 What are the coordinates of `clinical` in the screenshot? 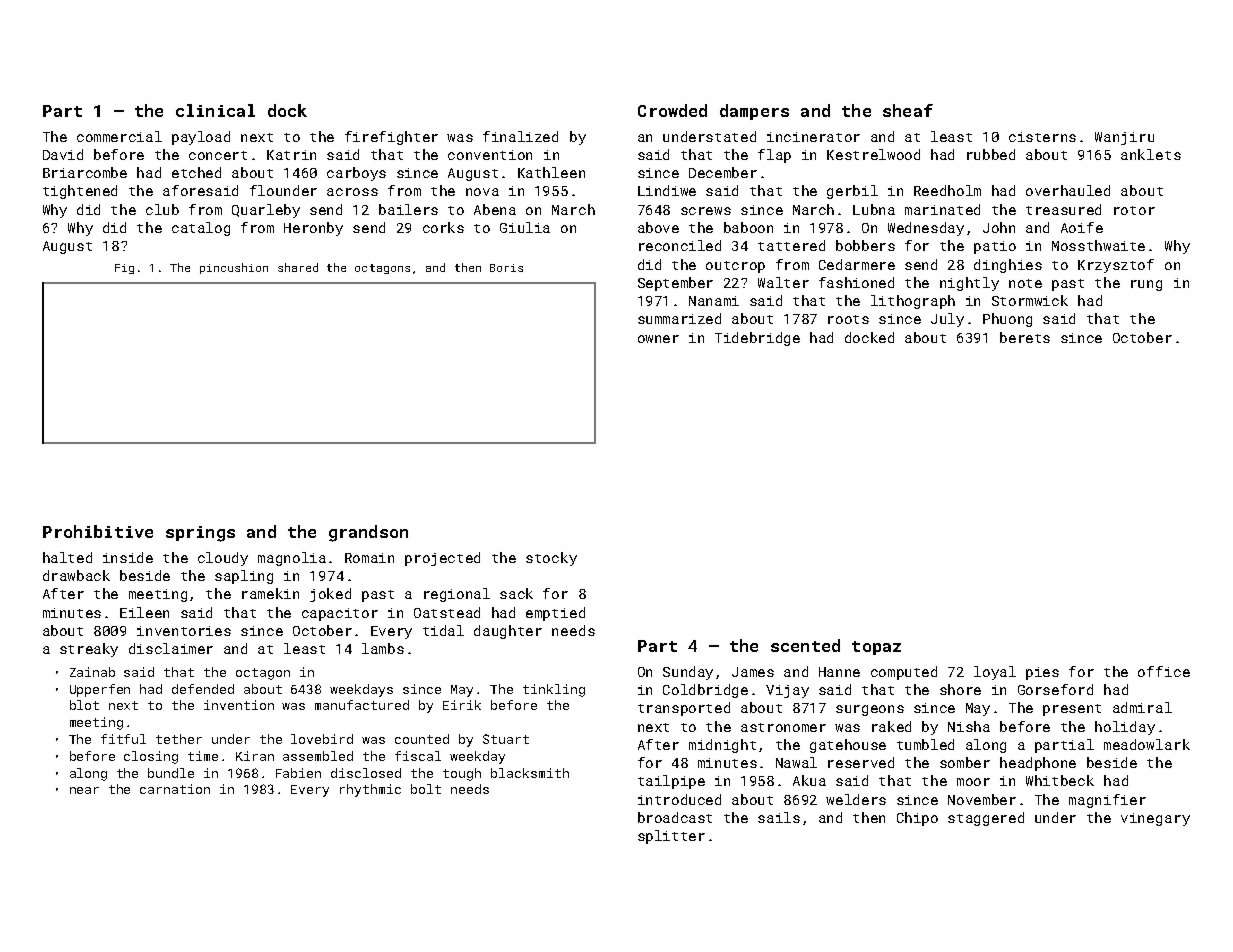 It's located at (215, 110).
